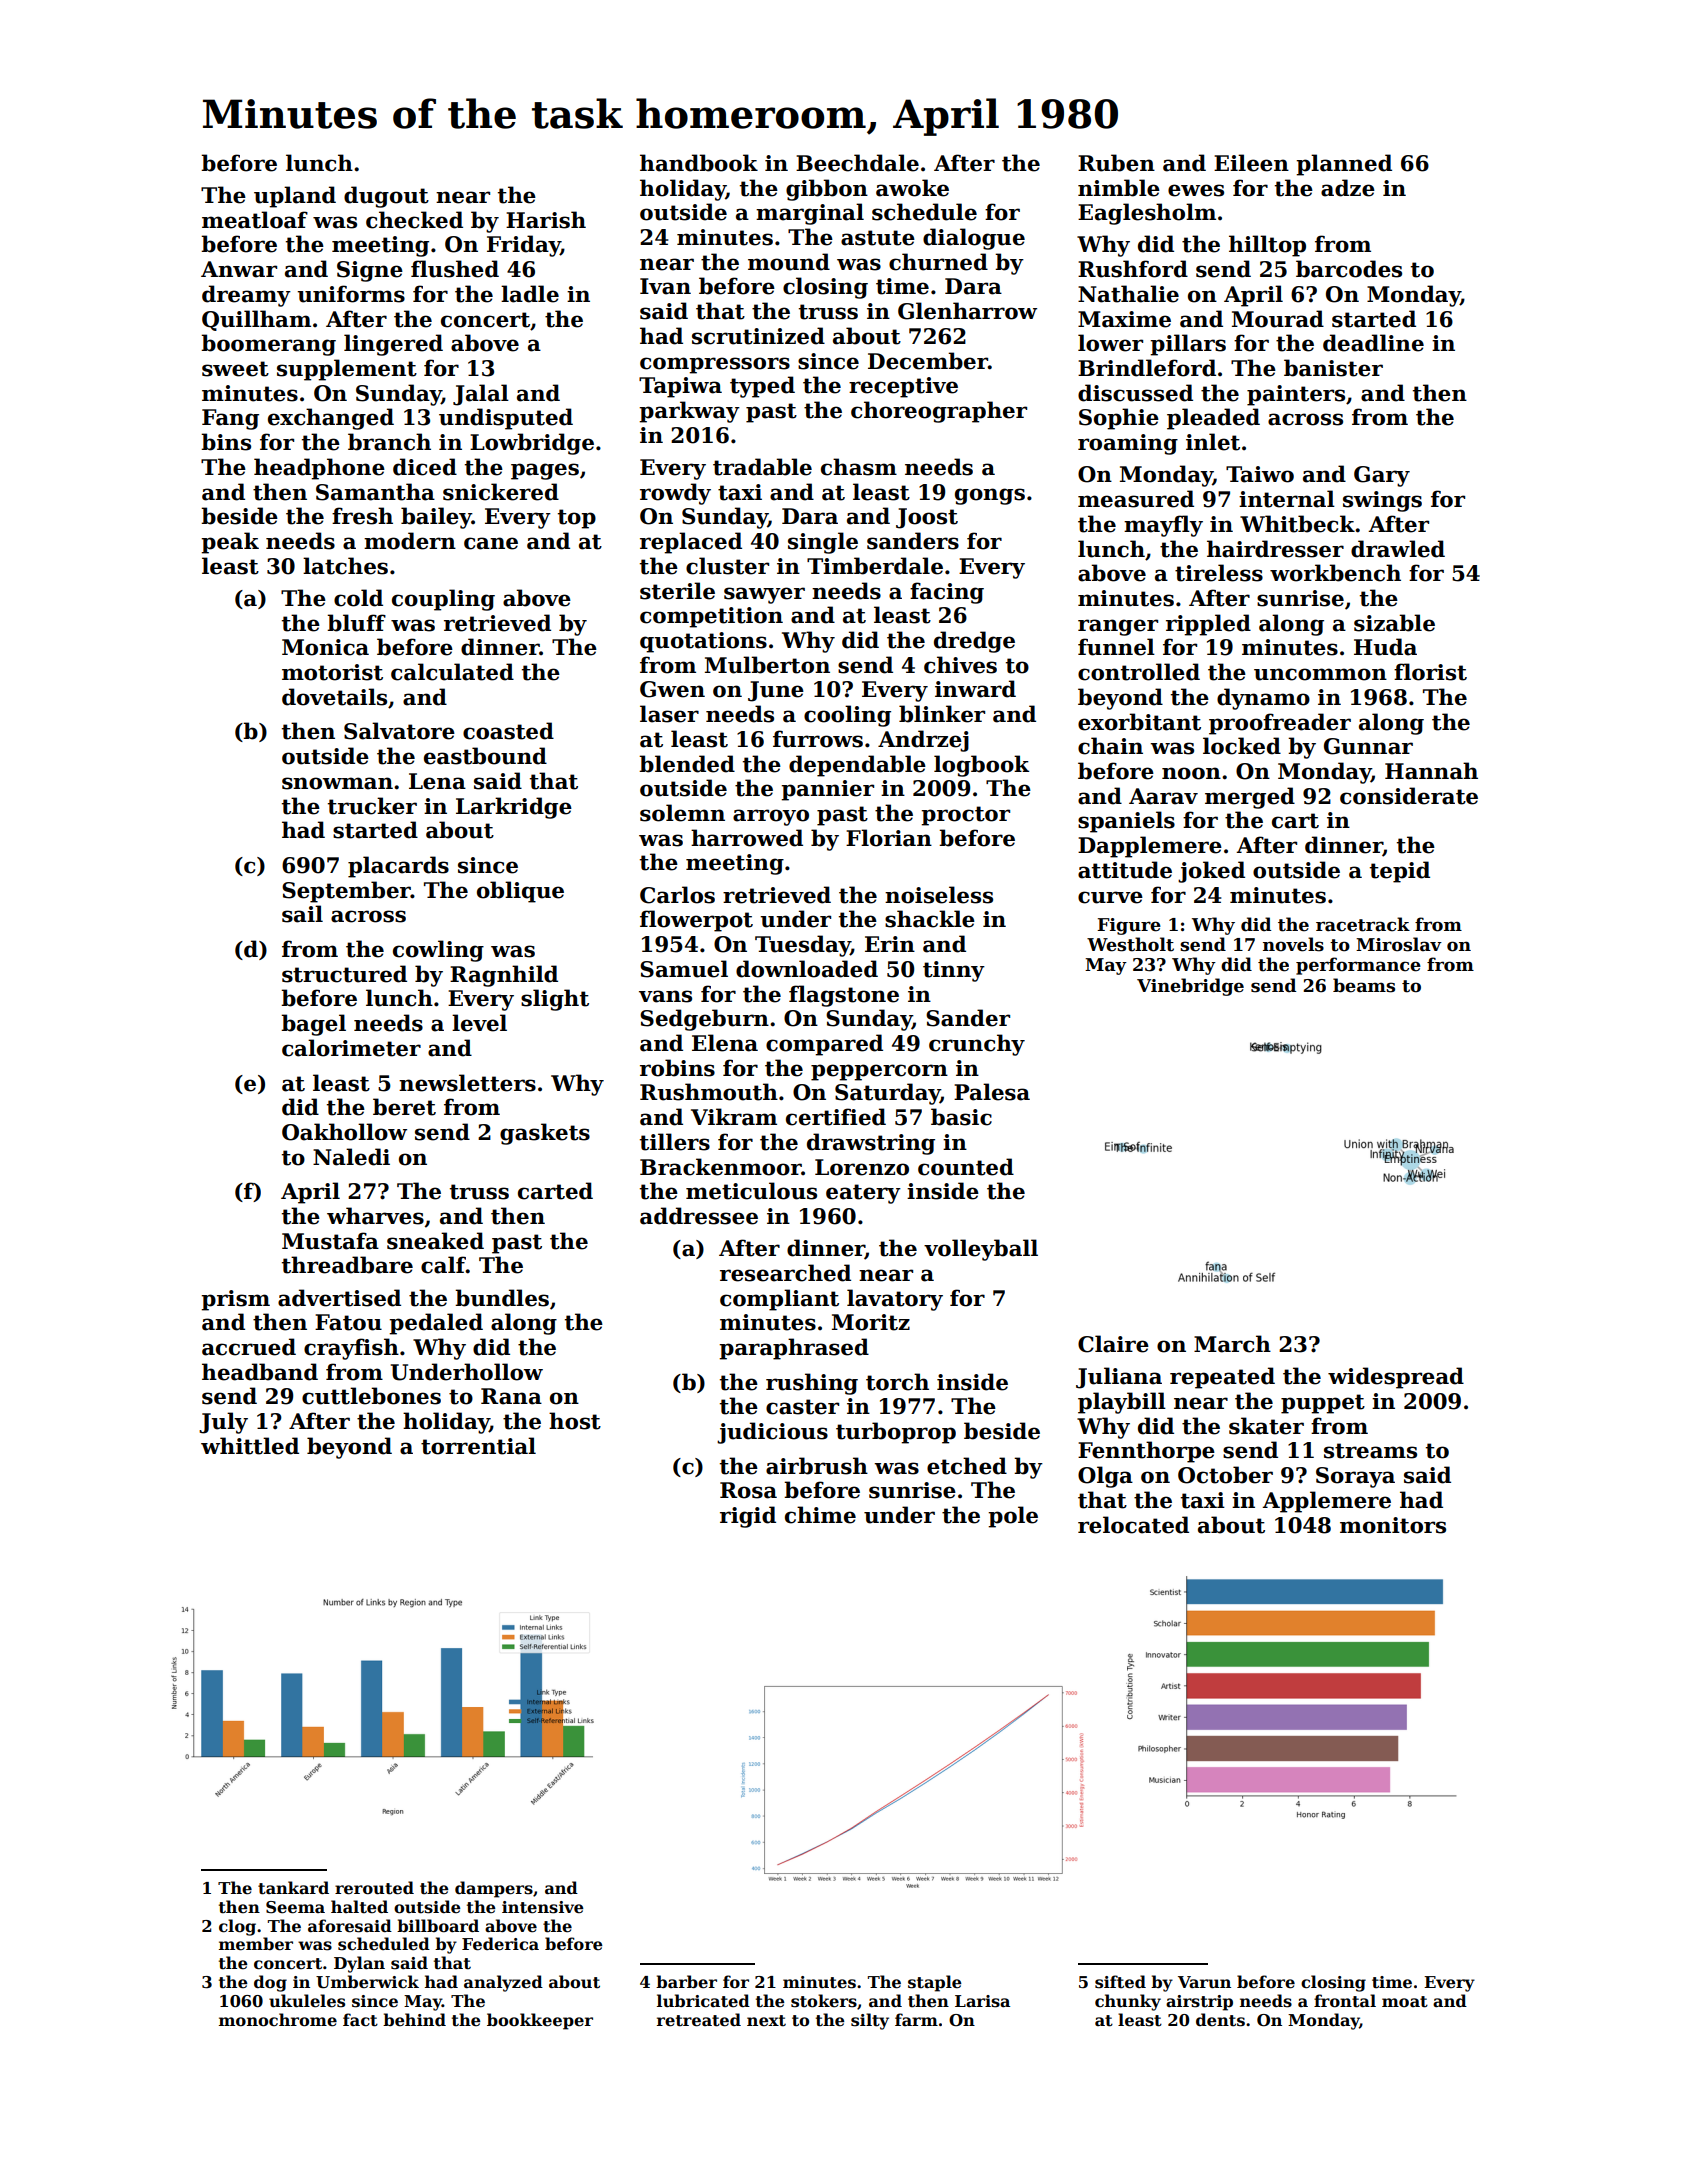 This document has width=1683, height=2178. What do you see at coordinates (302, 914) in the document?
I see `sail` at bounding box center [302, 914].
